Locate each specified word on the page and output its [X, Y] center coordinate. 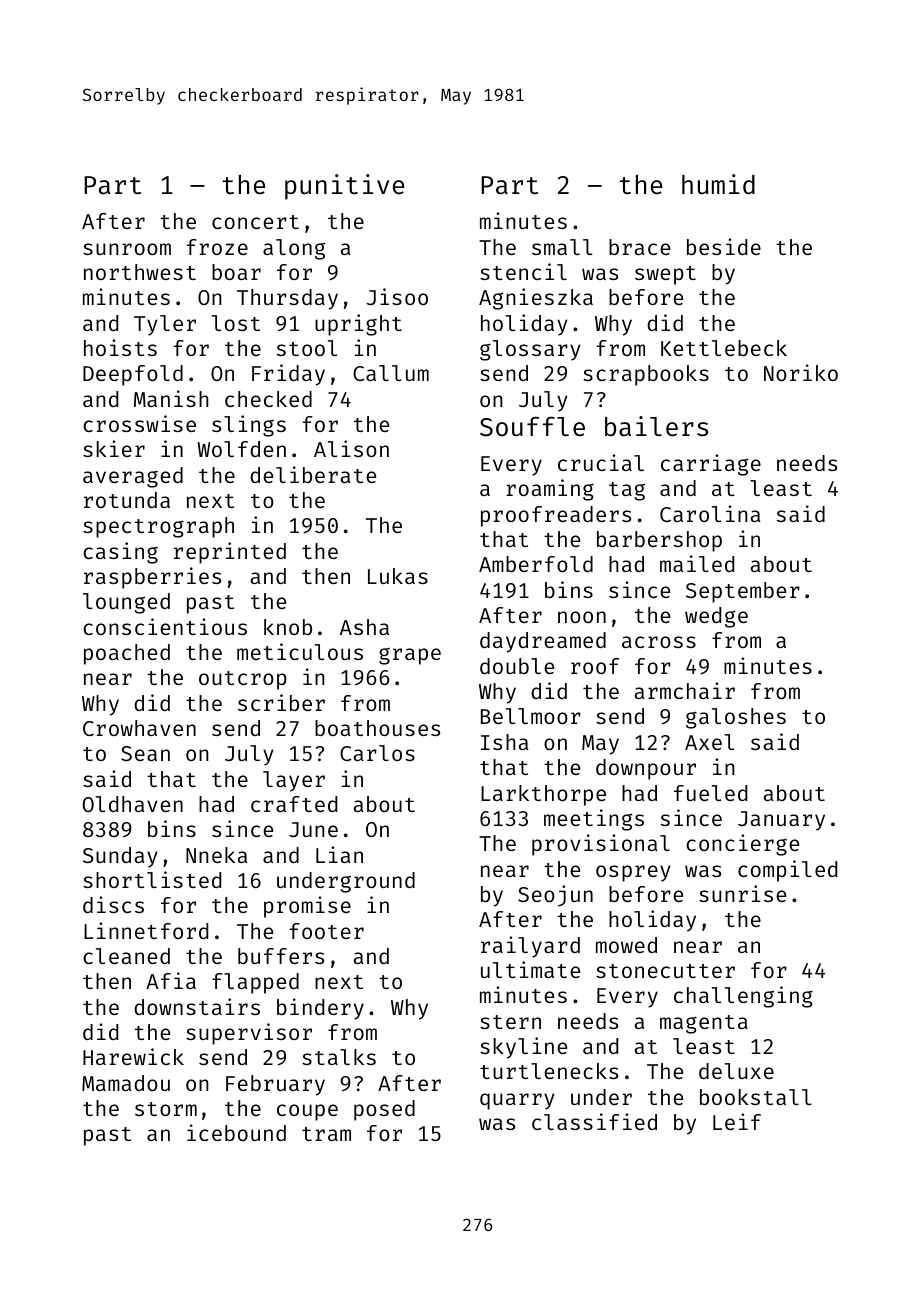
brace [639, 247]
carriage [711, 465]
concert [255, 222]
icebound [236, 1132]
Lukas [398, 576]
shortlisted [152, 879]
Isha [504, 742]
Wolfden [241, 449]
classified [594, 1121]
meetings [594, 820]
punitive [344, 187]
